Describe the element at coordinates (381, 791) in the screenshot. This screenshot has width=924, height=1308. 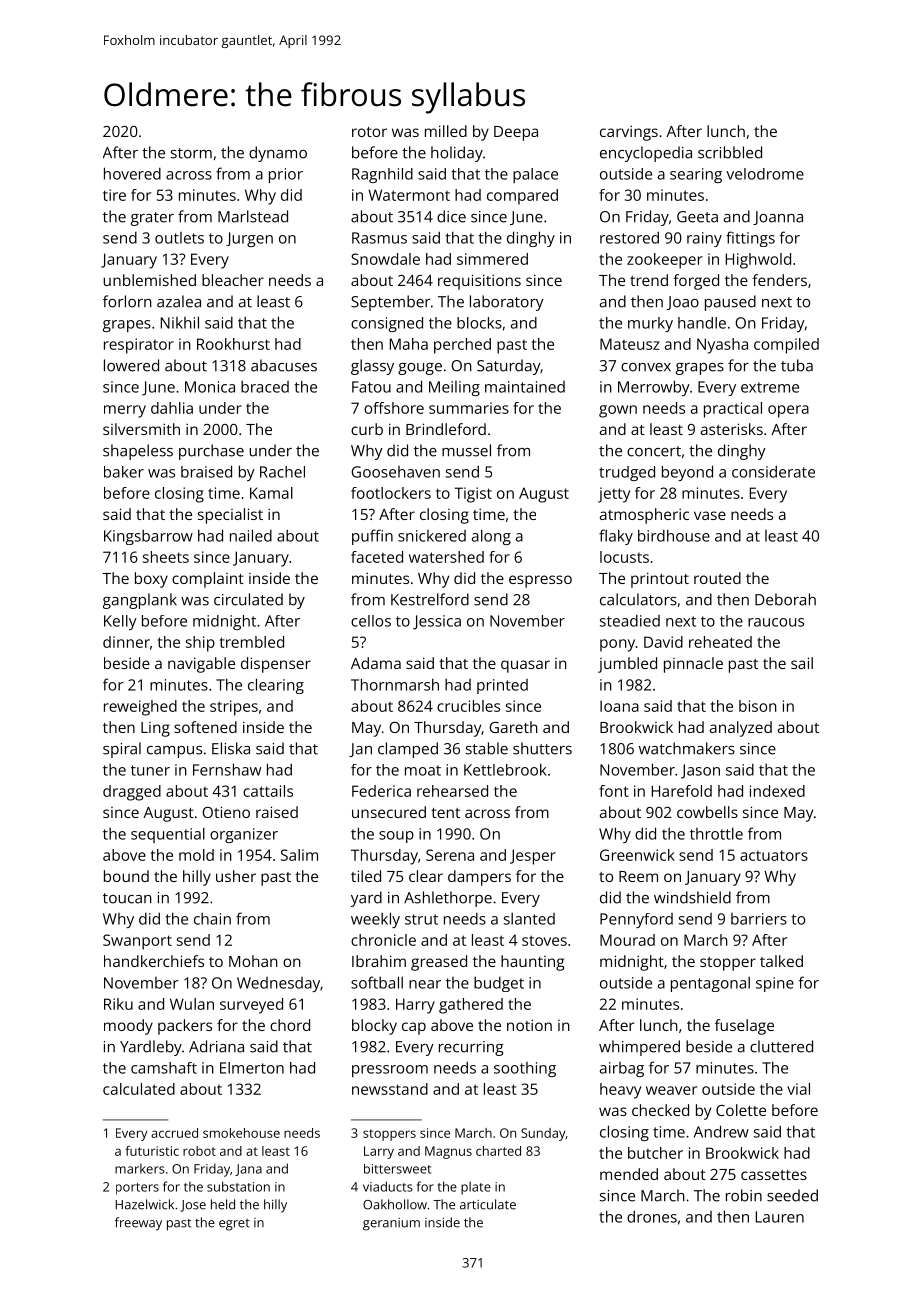
I see `Federica` at that location.
